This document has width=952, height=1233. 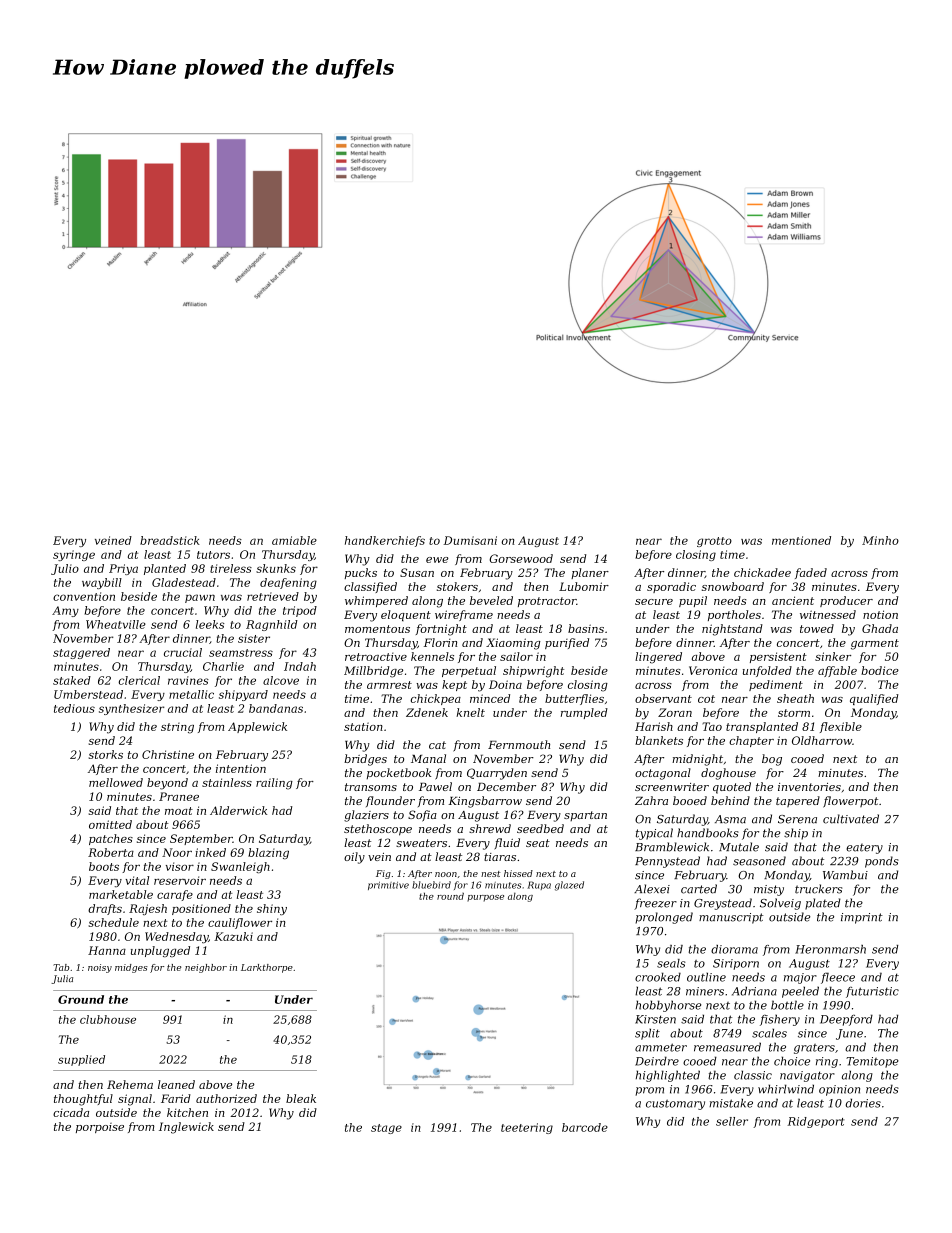 What do you see at coordinates (778, 657) in the document?
I see `persistent` at bounding box center [778, 657].
